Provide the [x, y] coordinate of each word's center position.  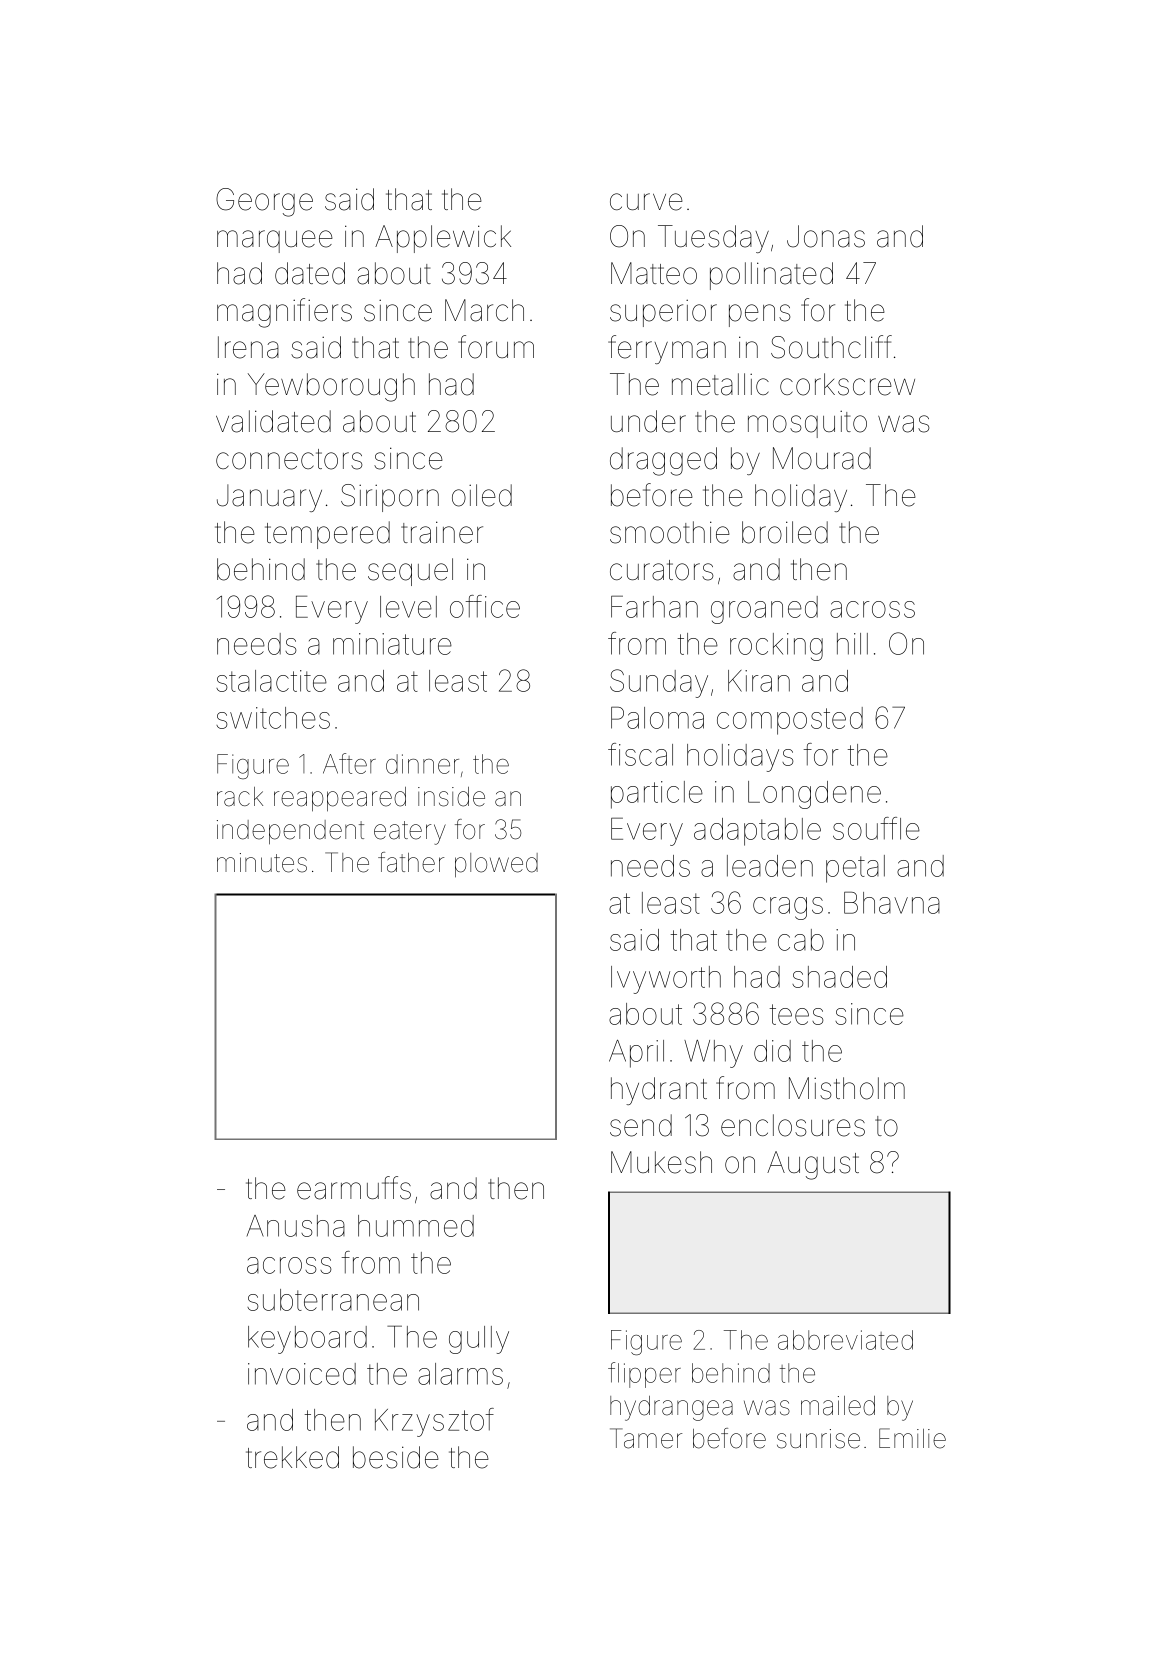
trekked [292, 1457]
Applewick [443, 239]
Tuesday [713, 239]
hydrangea [671, 1408]
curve [646, 202]
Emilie [912, 1438]
